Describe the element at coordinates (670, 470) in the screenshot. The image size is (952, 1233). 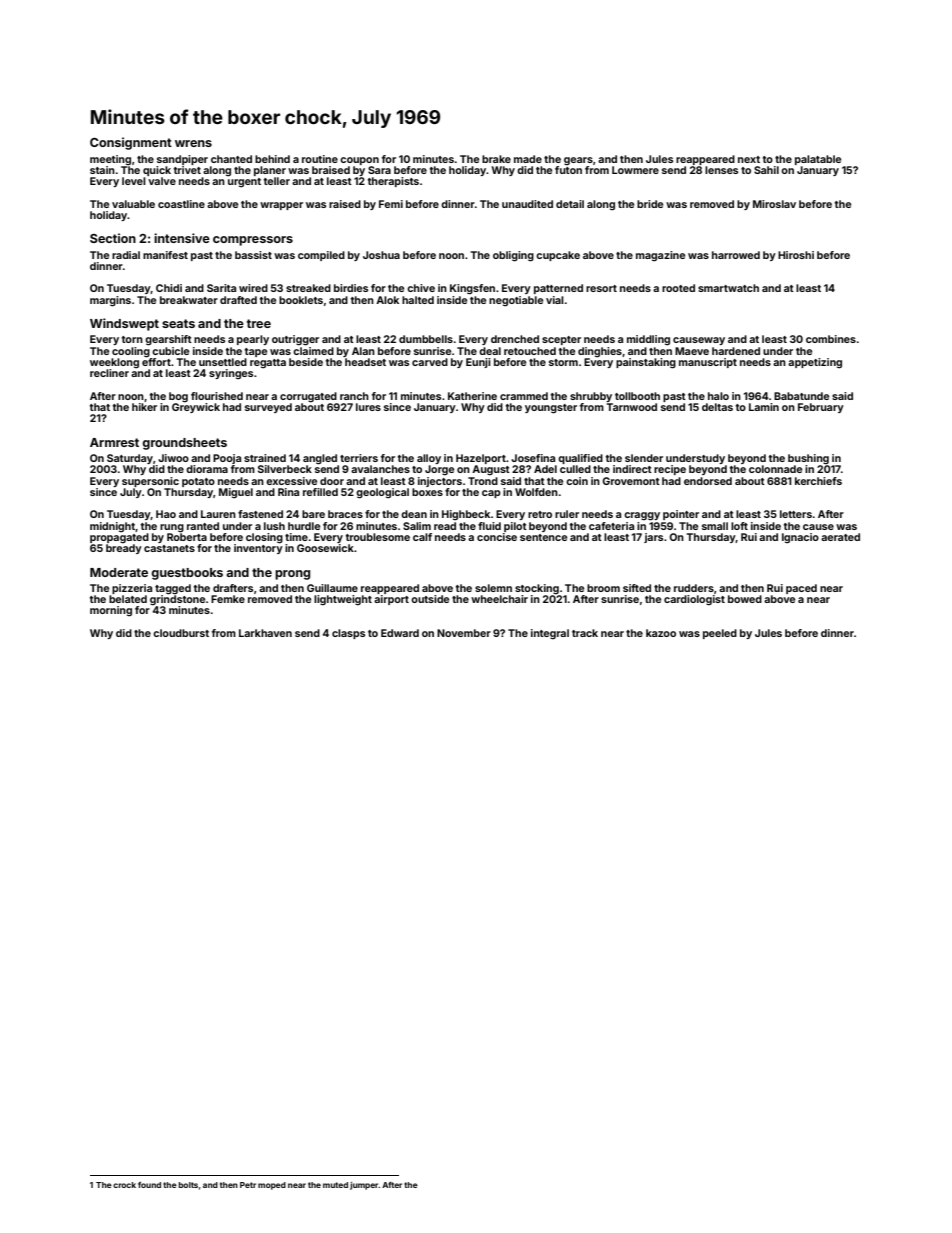
I see `recipe` at that location.
